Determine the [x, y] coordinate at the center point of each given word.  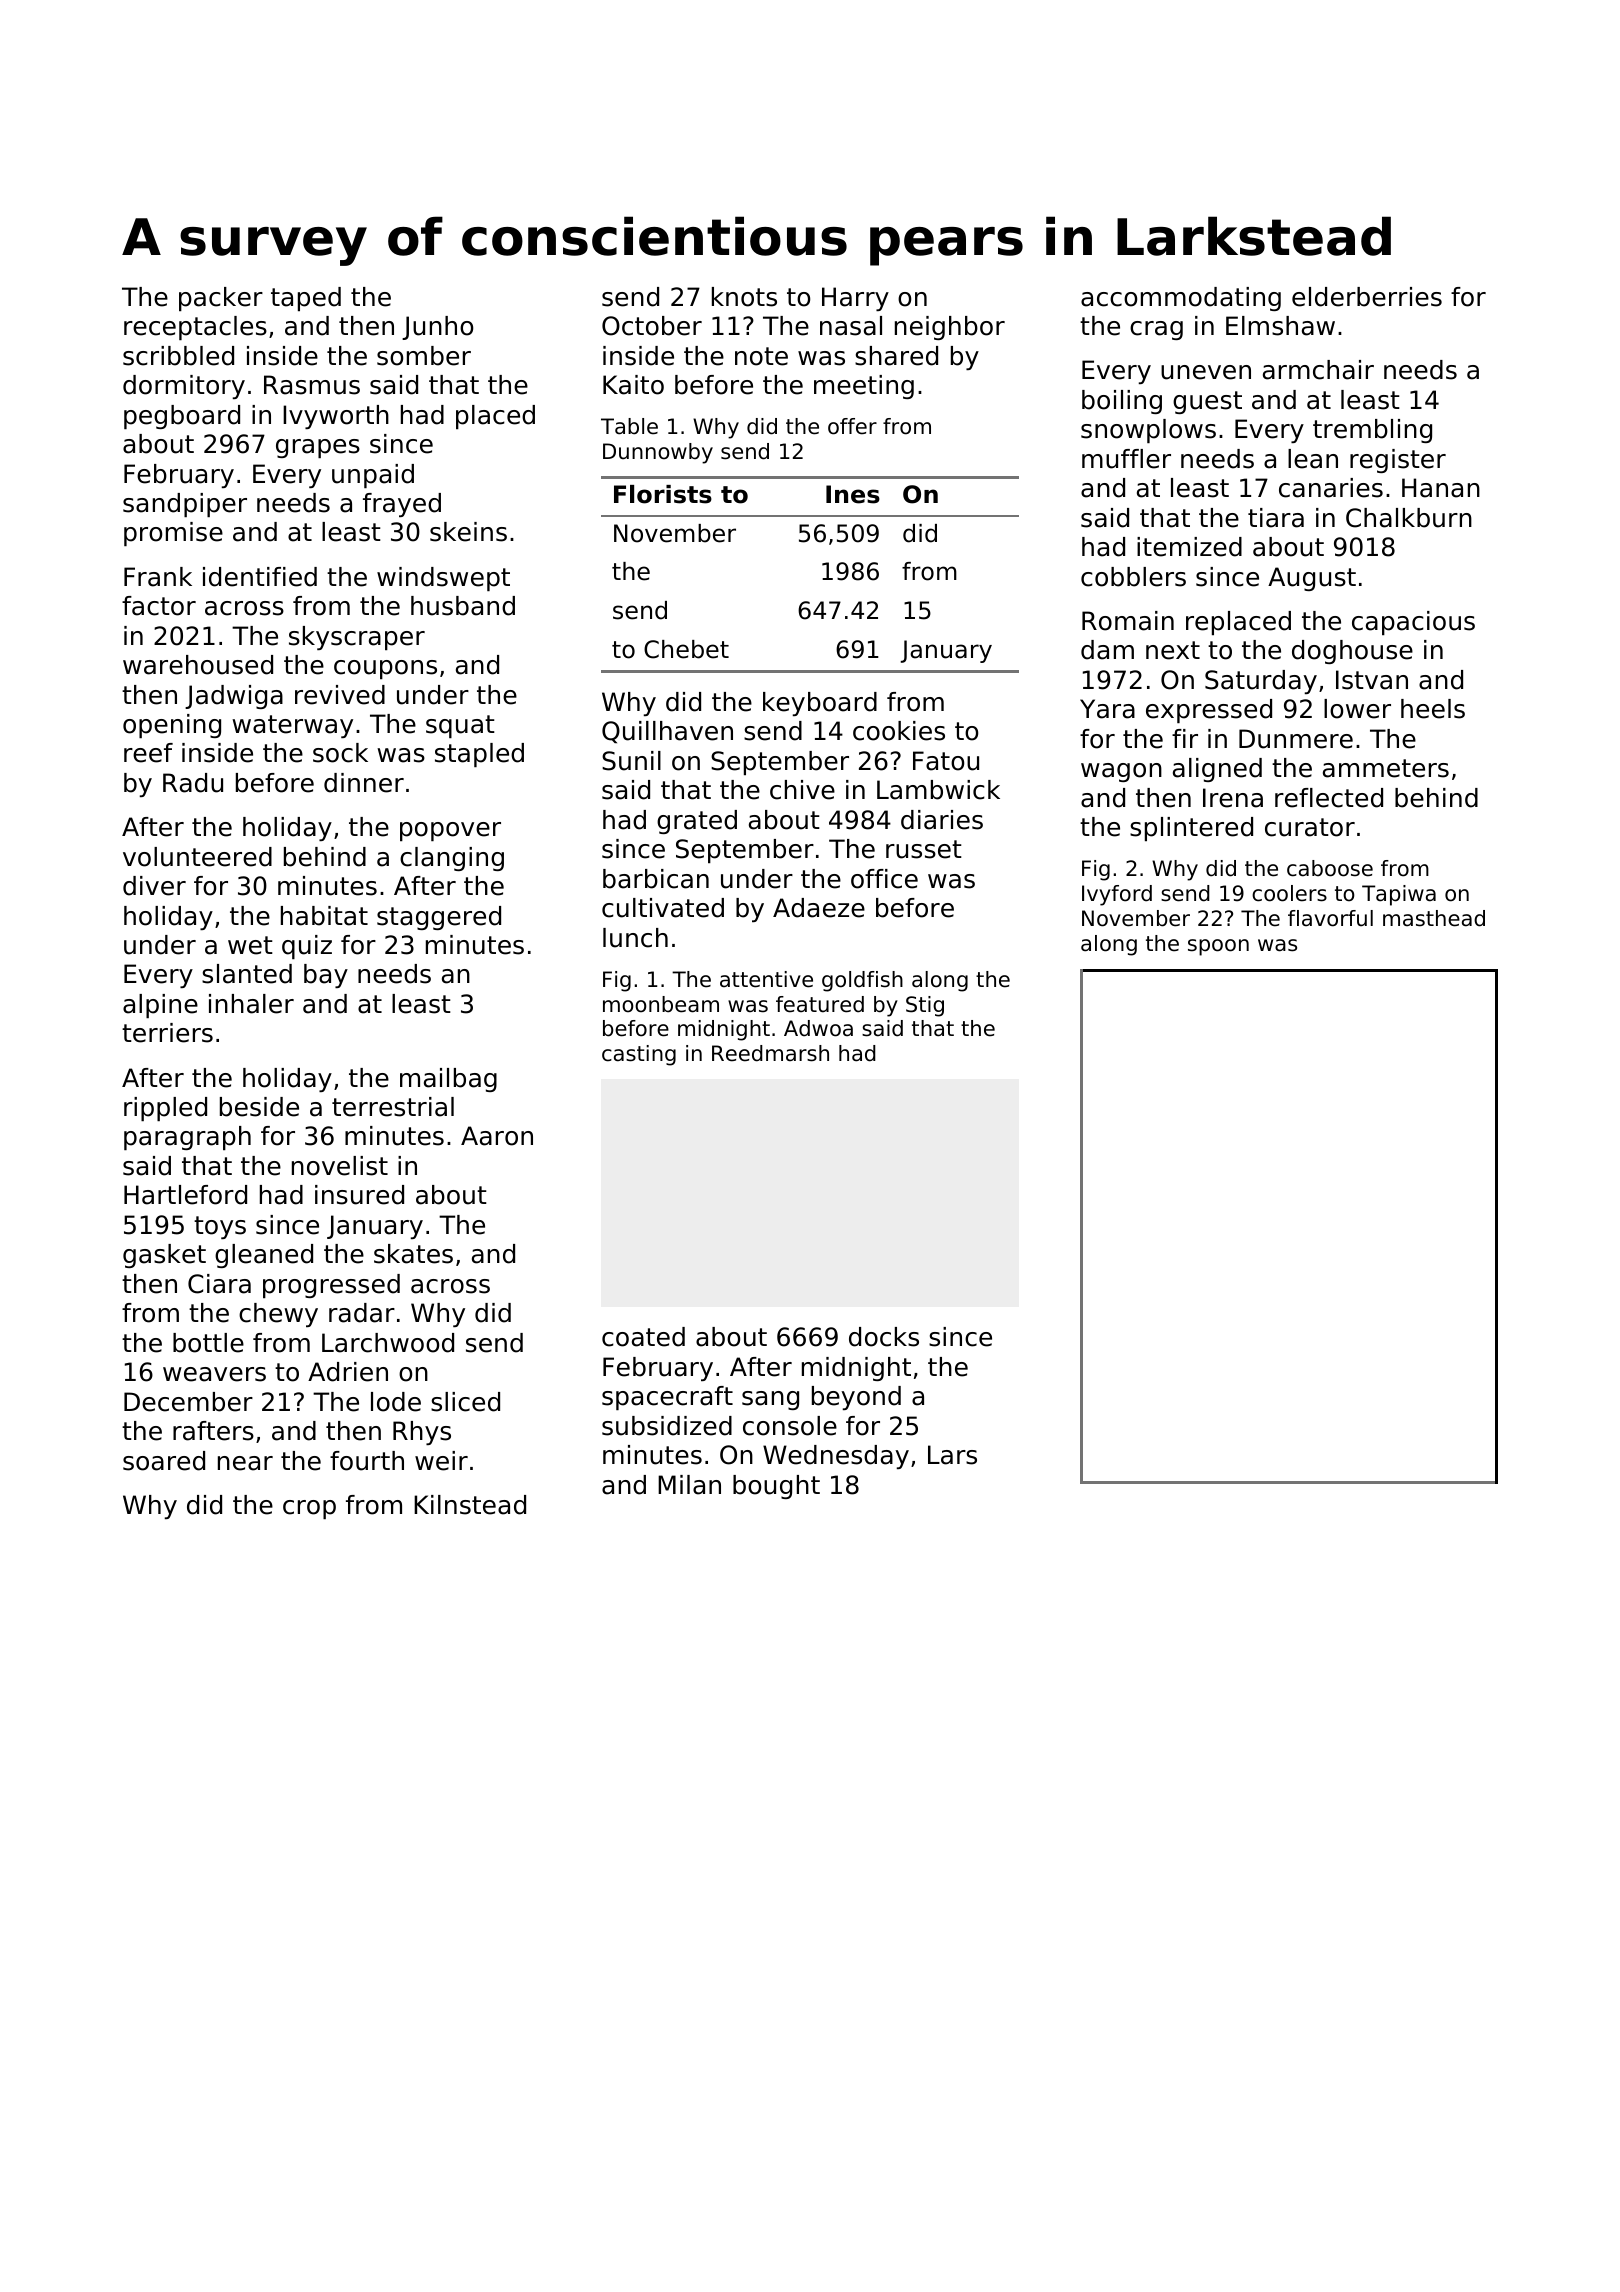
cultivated [663, 908]
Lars [952, 1455]
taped [306, 299]
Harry [855, 299]
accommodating [1181, 299]
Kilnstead [470, 1505]
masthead [1434, 918]
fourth [367, 1461]
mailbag [448, 1080]
